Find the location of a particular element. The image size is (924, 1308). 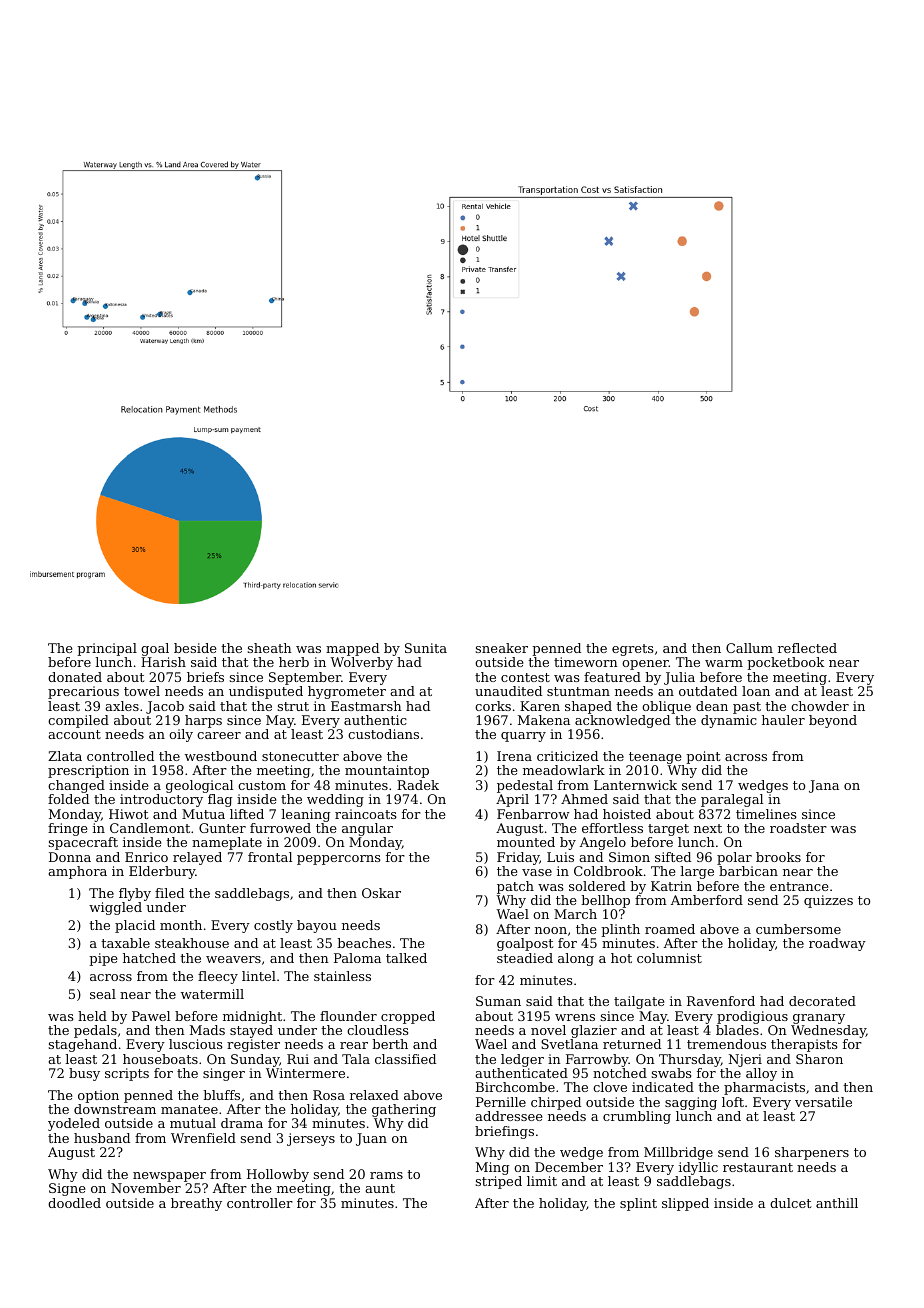

mounted is located at coordinates (526, 842).
